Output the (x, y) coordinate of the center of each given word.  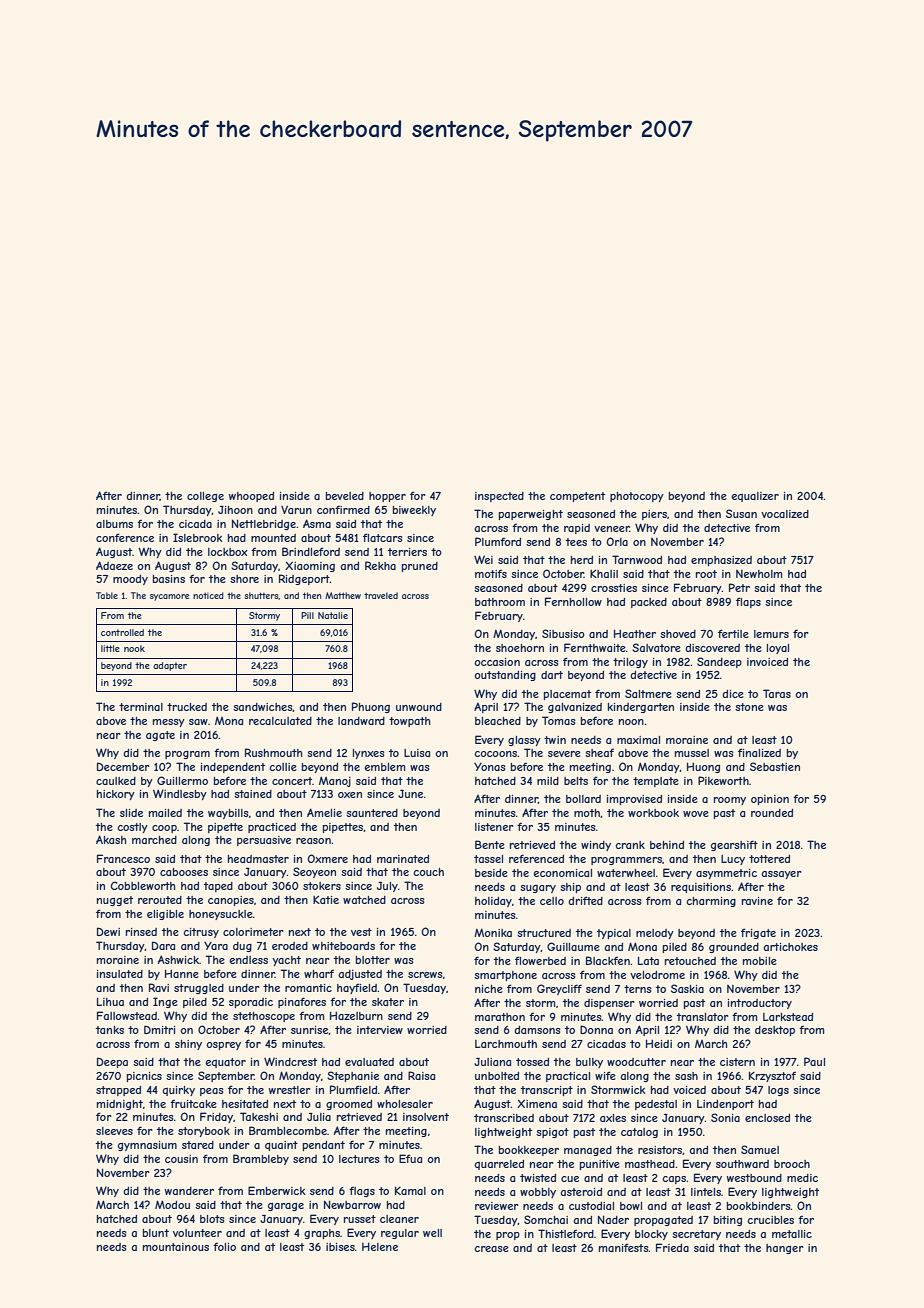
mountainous (176, 1247)
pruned (420, 567)
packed (649, 603)
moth (587, 813)
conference (125, 537)
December (123, 766)
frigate (758, 933)
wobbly (538, 1193)
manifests (624, 1247)
